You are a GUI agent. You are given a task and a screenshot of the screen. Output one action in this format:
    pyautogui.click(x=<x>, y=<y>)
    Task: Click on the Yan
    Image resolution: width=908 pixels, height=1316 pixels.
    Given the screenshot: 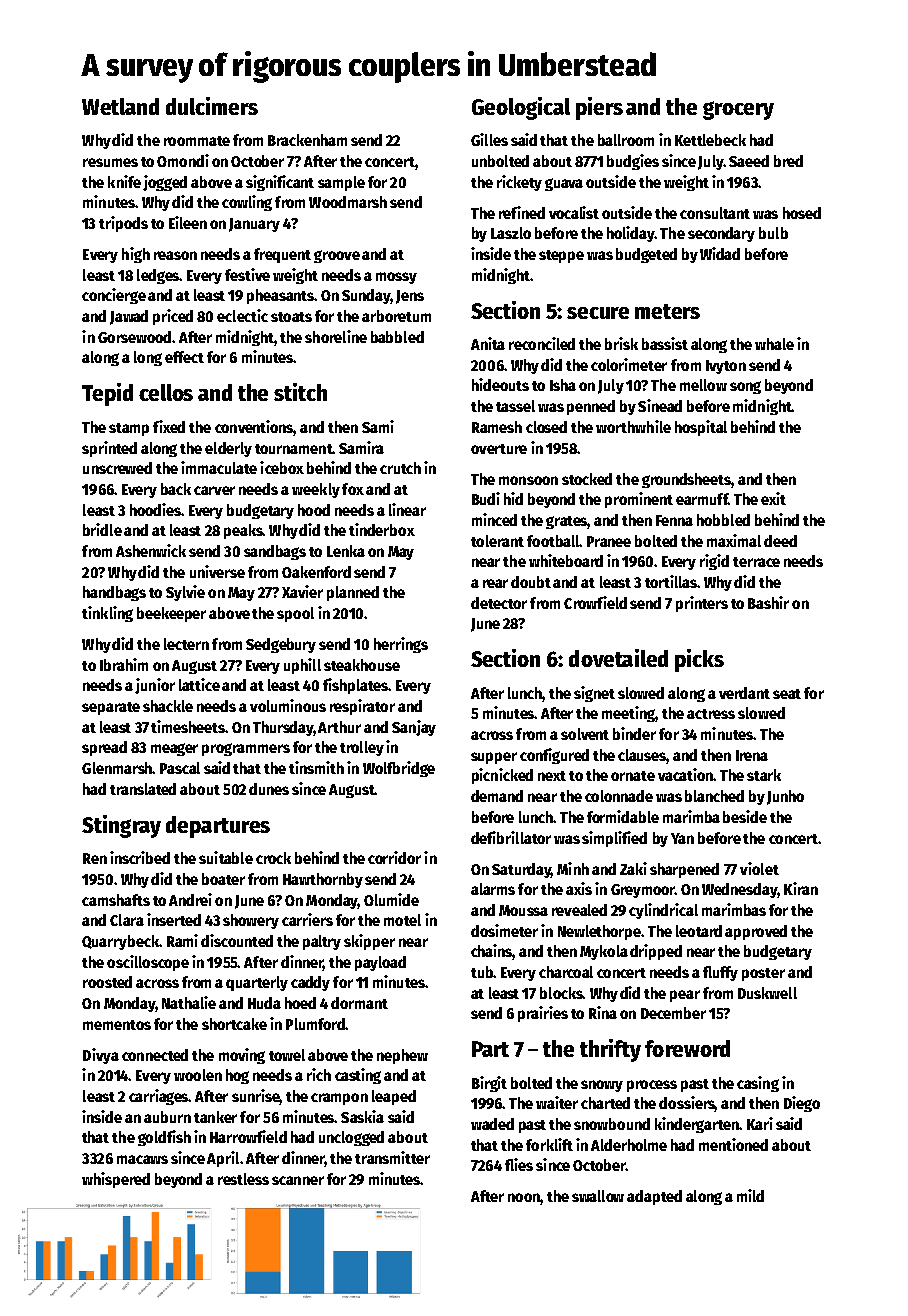 What is the action you would take?
    pyautogui.click(x=682, y=838)
